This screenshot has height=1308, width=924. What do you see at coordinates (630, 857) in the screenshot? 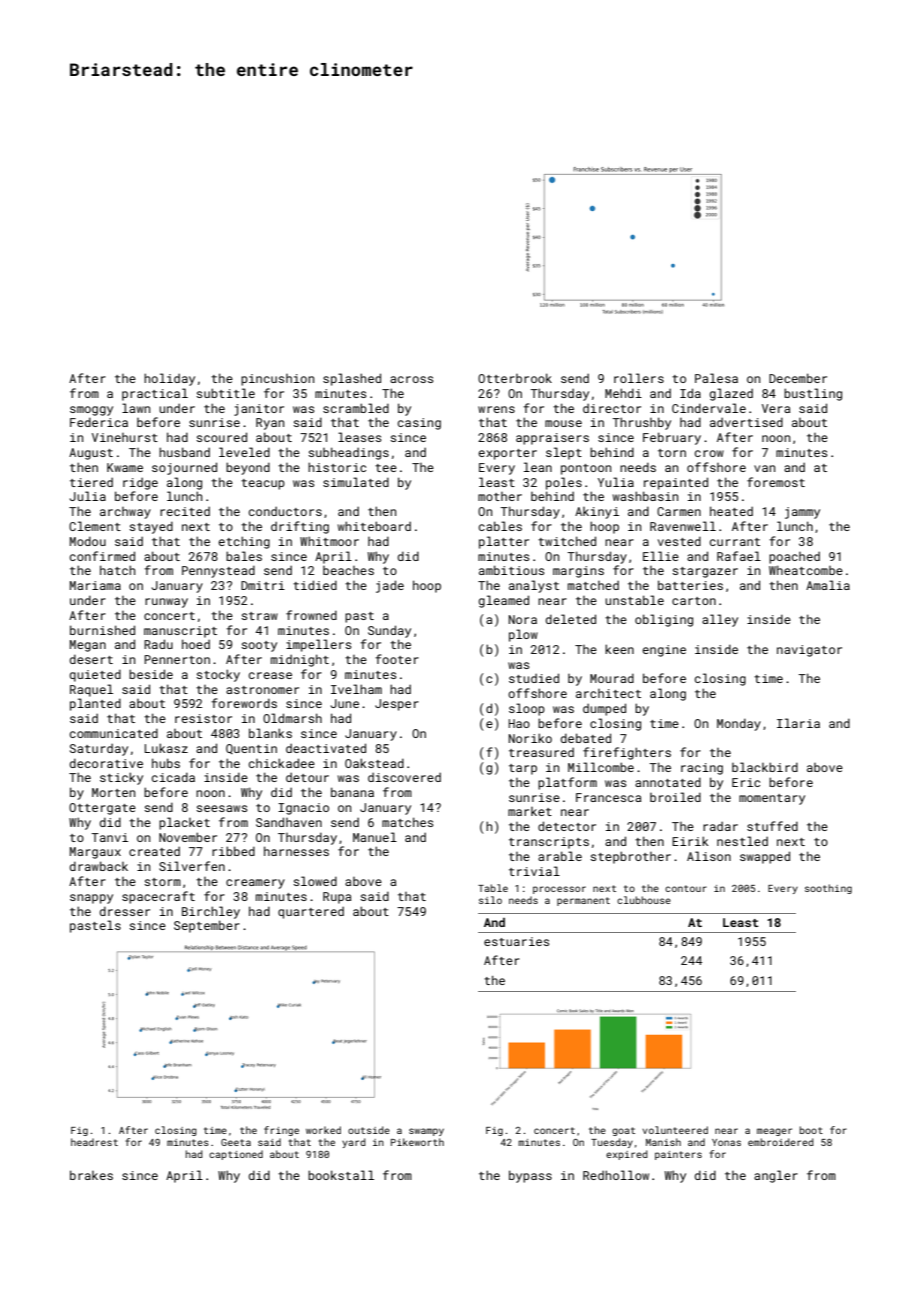
I see `stepbrother` at bounding box center [630, 857].
